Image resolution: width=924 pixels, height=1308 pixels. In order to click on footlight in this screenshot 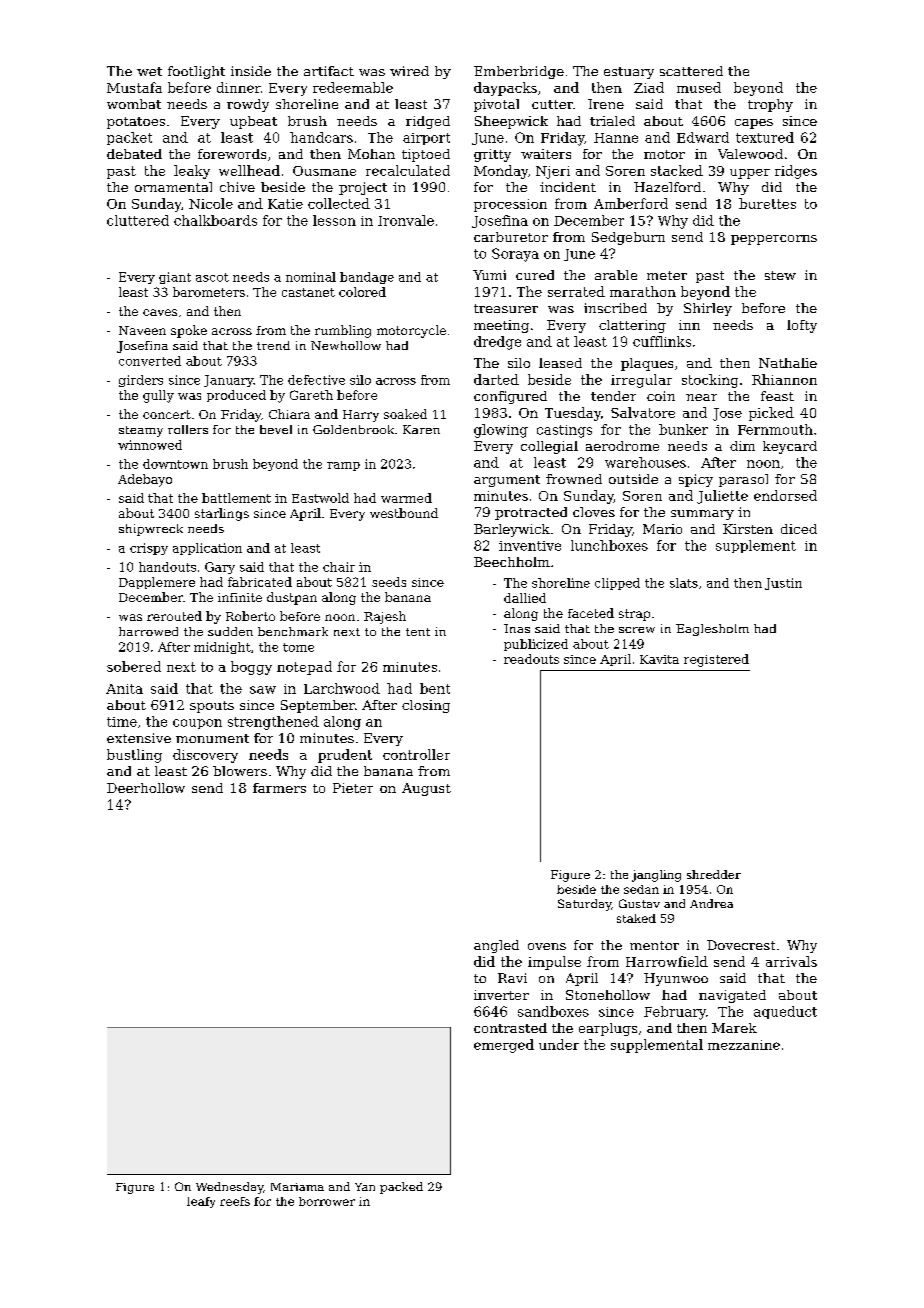, I will do `click(196, 72)`.
